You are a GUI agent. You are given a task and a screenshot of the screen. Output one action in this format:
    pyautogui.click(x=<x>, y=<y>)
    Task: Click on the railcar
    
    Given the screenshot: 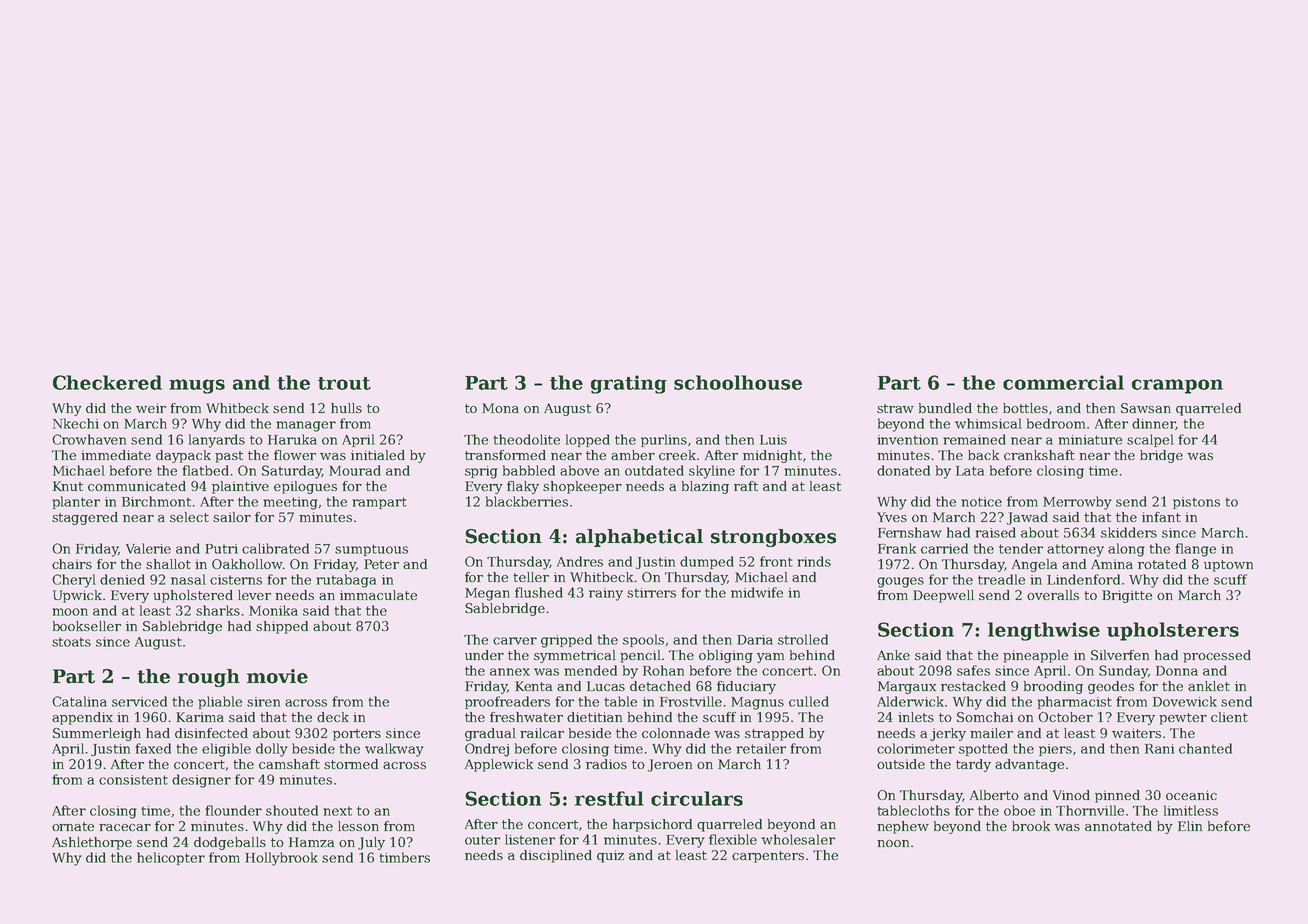 What is the action you would take?
    pyautogui.click(x=542, y=733)
